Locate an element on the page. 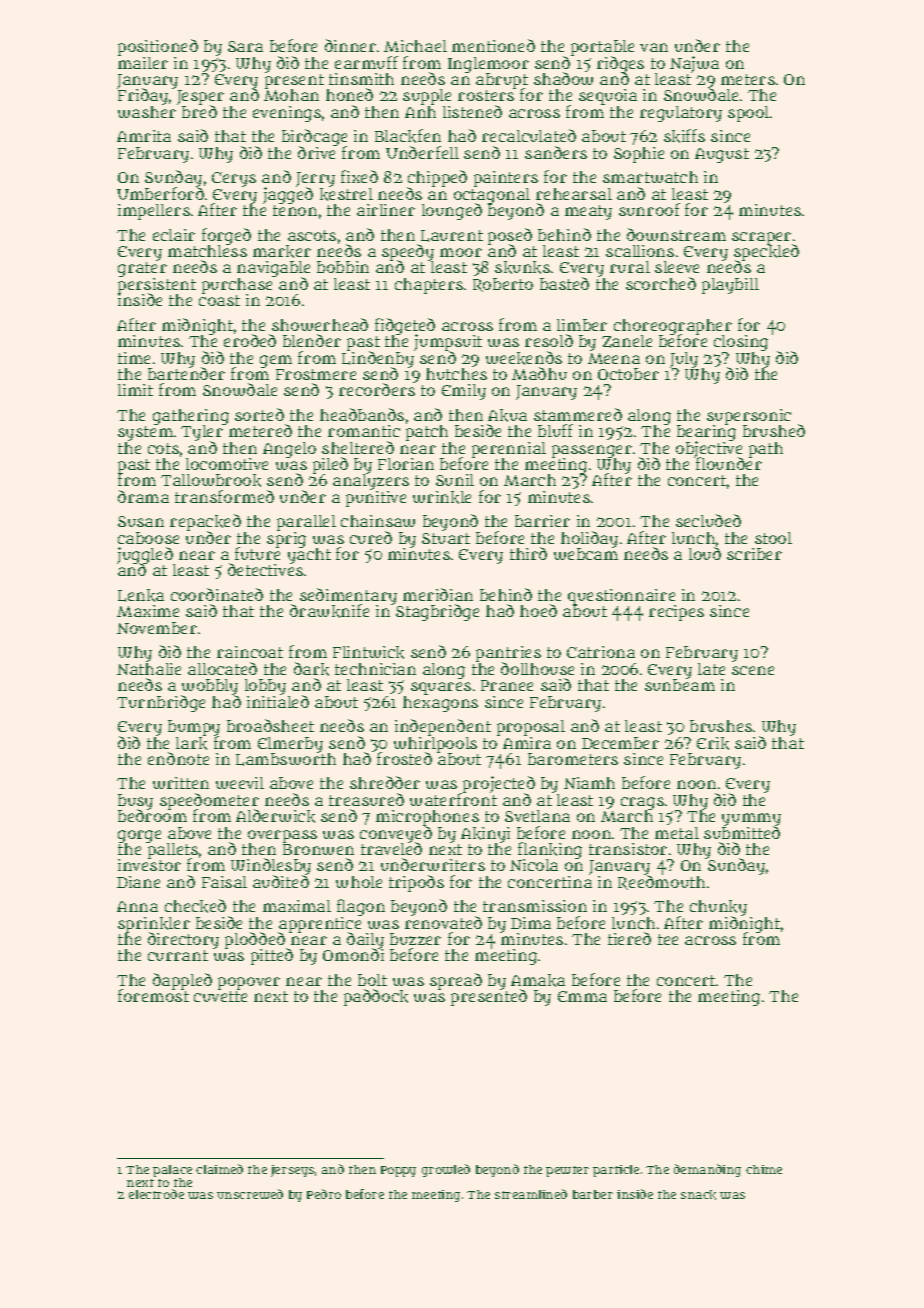 Image resolution: width=924 pixels, height=1308 pixels. Najwa is located at coordinates (694, 64).
